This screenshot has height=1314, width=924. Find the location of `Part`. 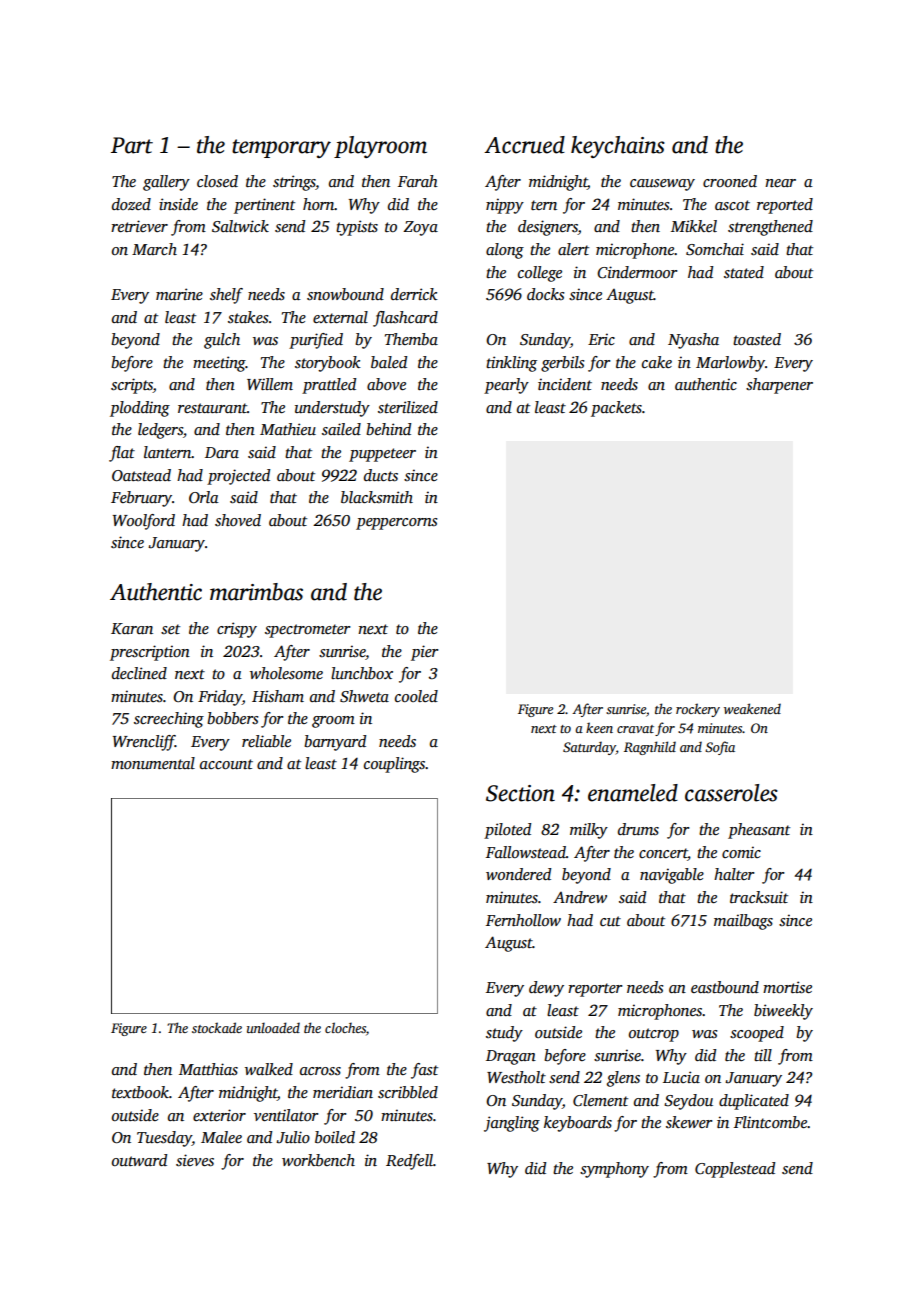

Part is located at coordinates (132, 145).
